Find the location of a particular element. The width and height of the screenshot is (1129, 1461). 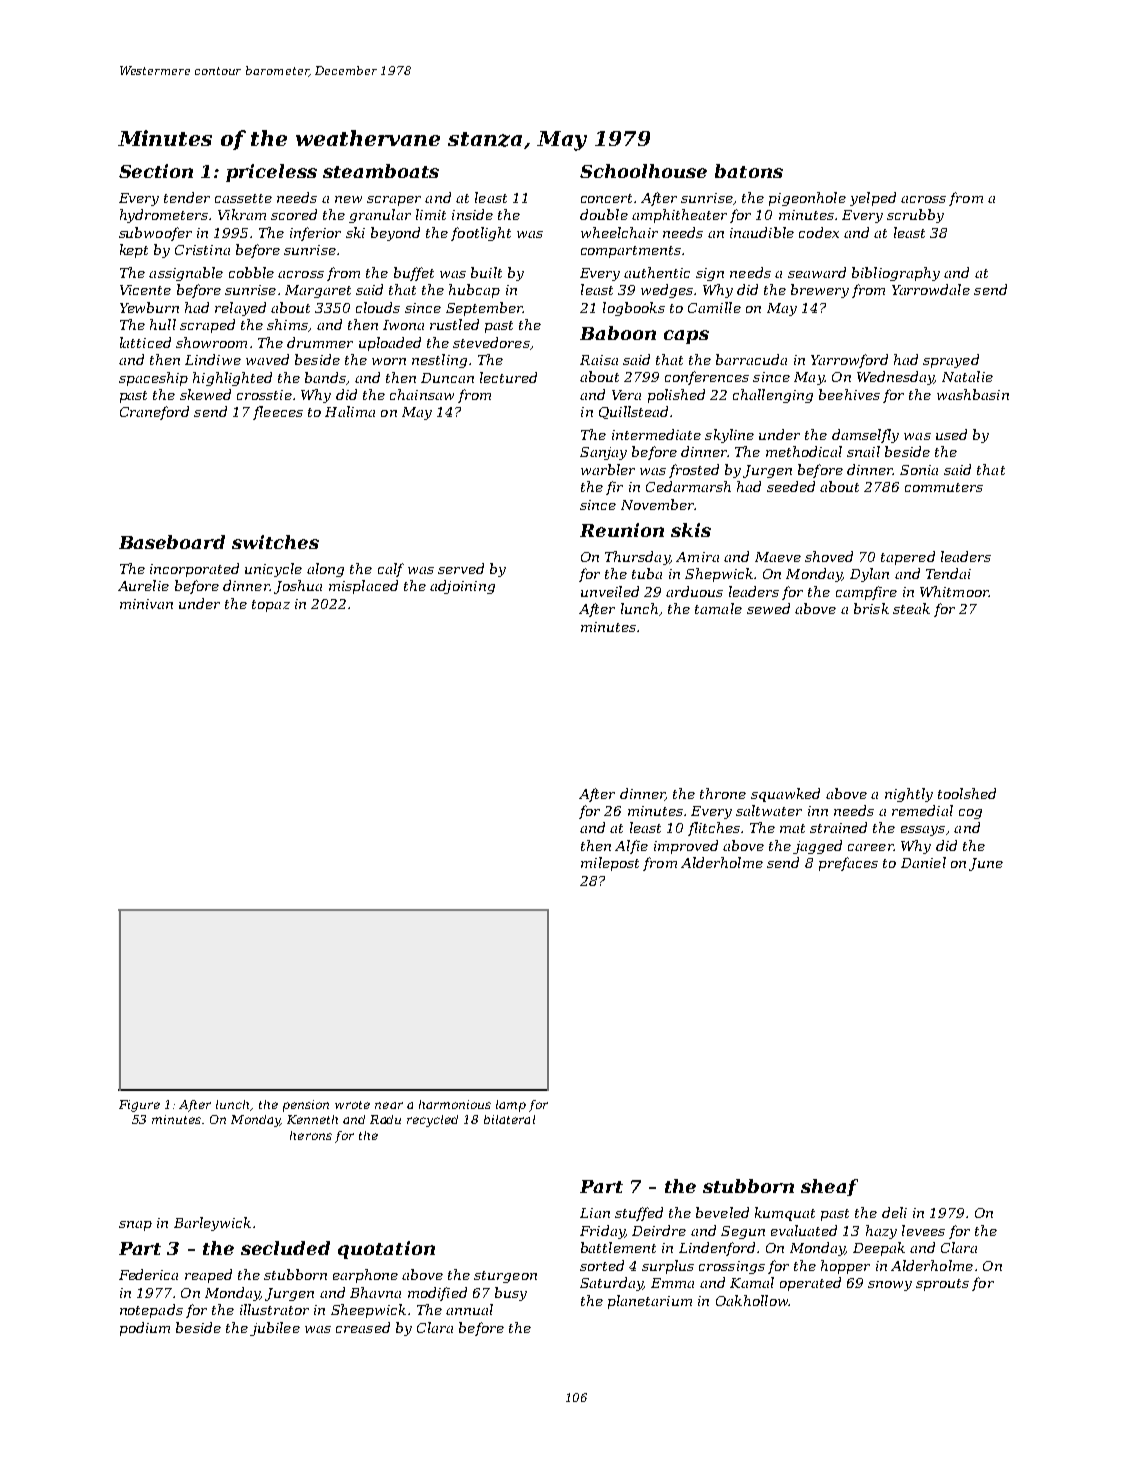

lamp is located at coordinates (511, 1106).
